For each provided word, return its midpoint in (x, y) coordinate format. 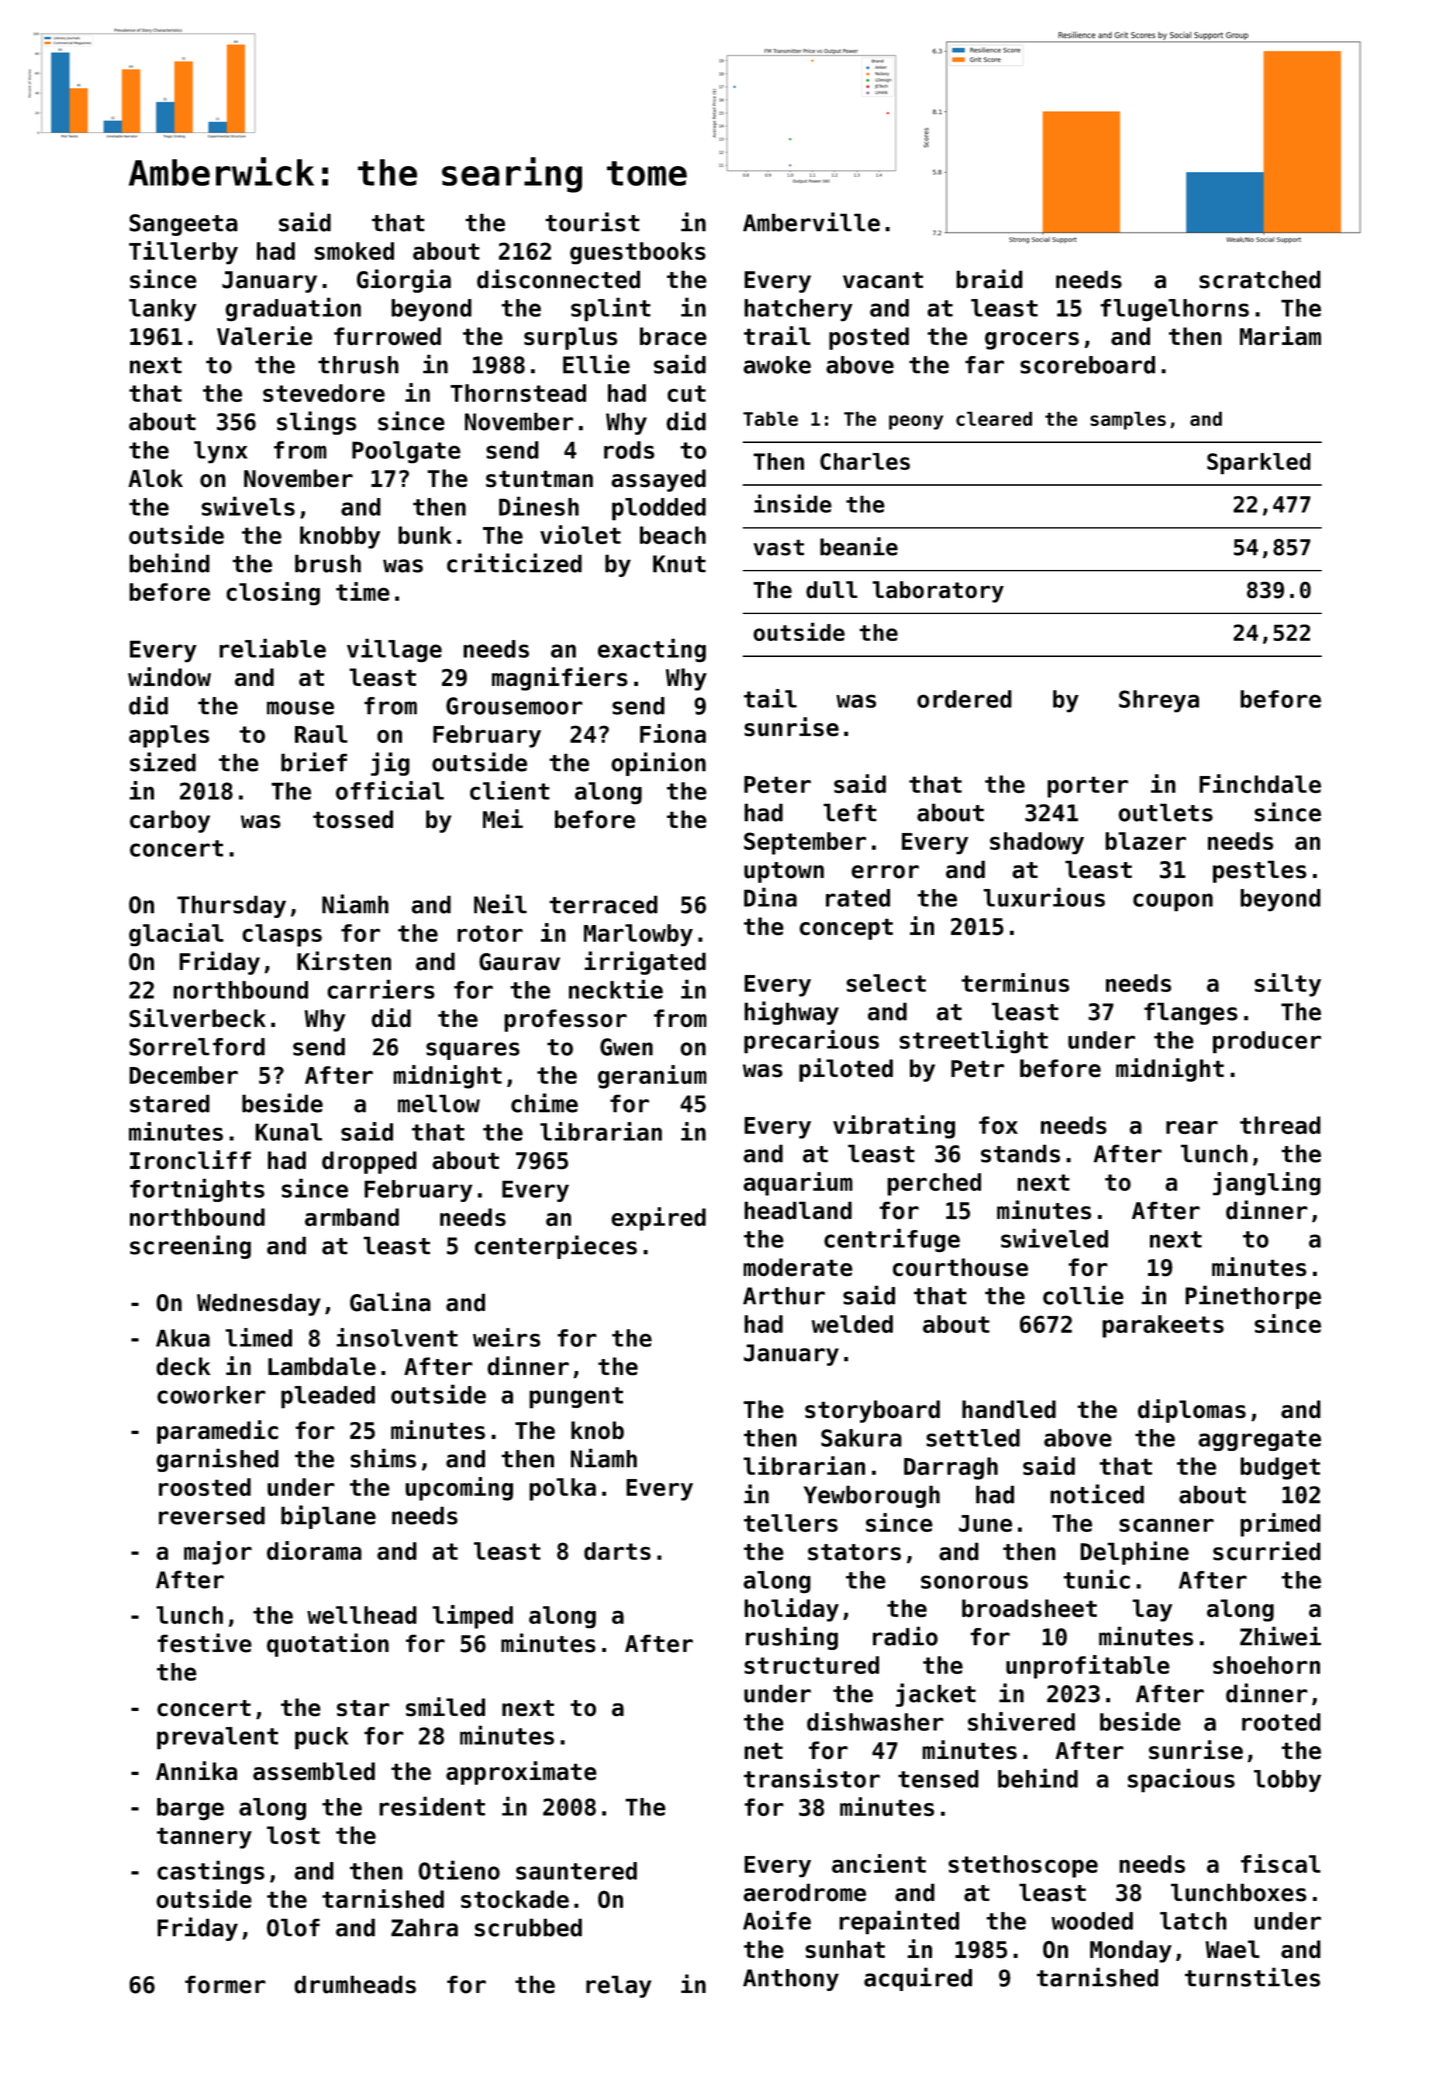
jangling (1267, 1184)
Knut (679, 564)
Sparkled (1259, 464)
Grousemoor (514, 706)
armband (352, 1217)
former (225, 1984)
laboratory (938, 592)
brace (673, 336)
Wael (1232, 1949)
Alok (155, 478)
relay (618, 1986)
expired (658, 1219)
